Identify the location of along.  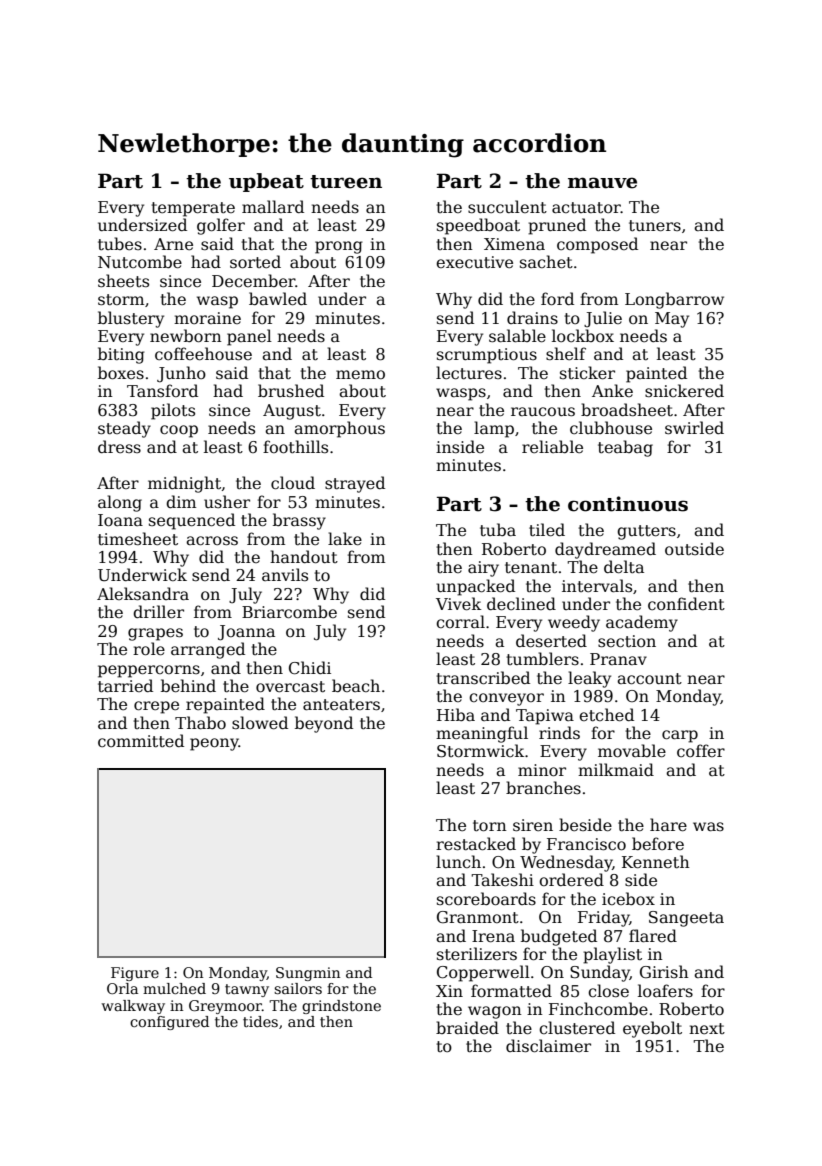
(120, 503).
